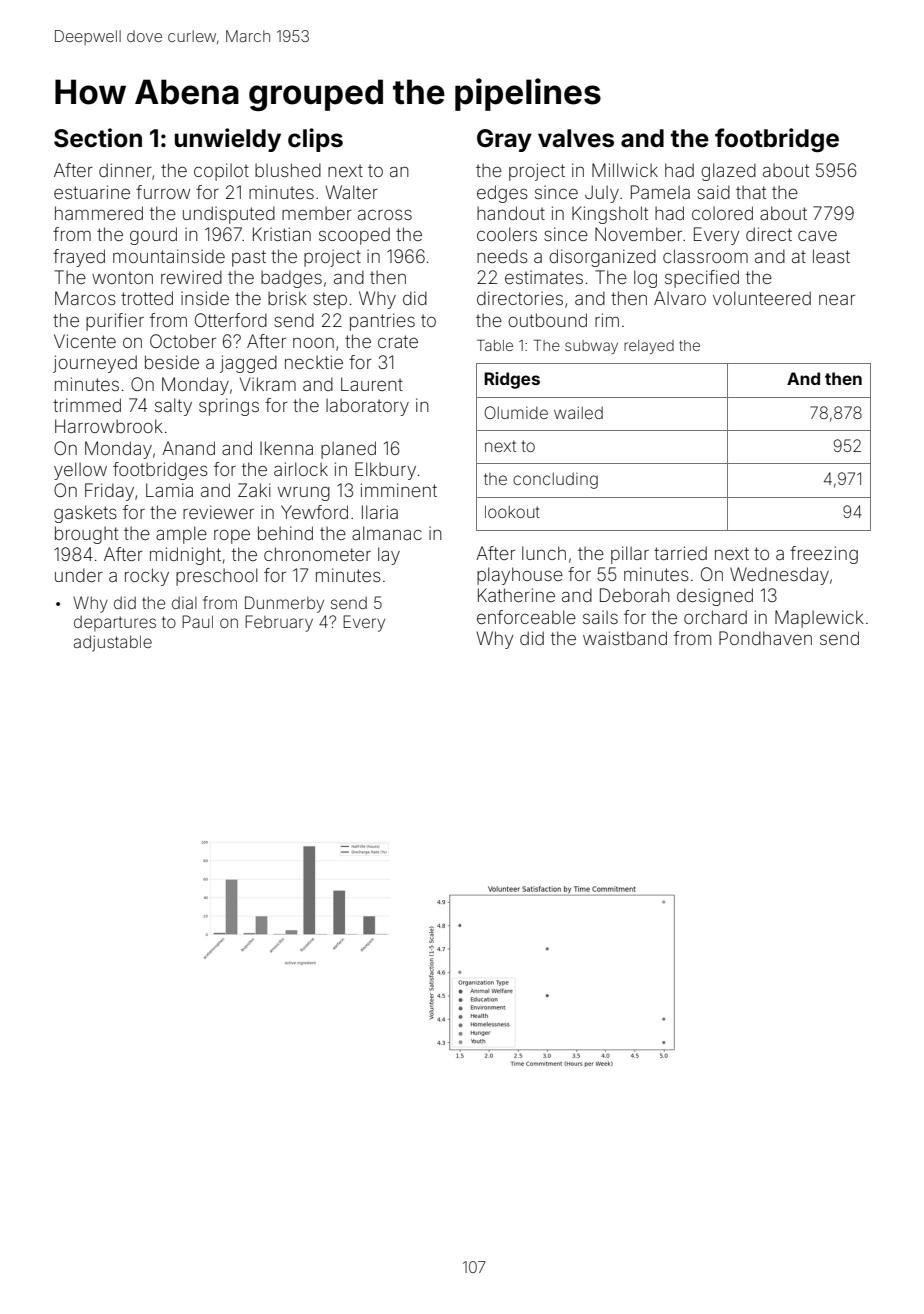  What do you see at coordinates (109, 426) in the screenshot?
I see `Harrowbrook` at bounding box center [109, 426].
